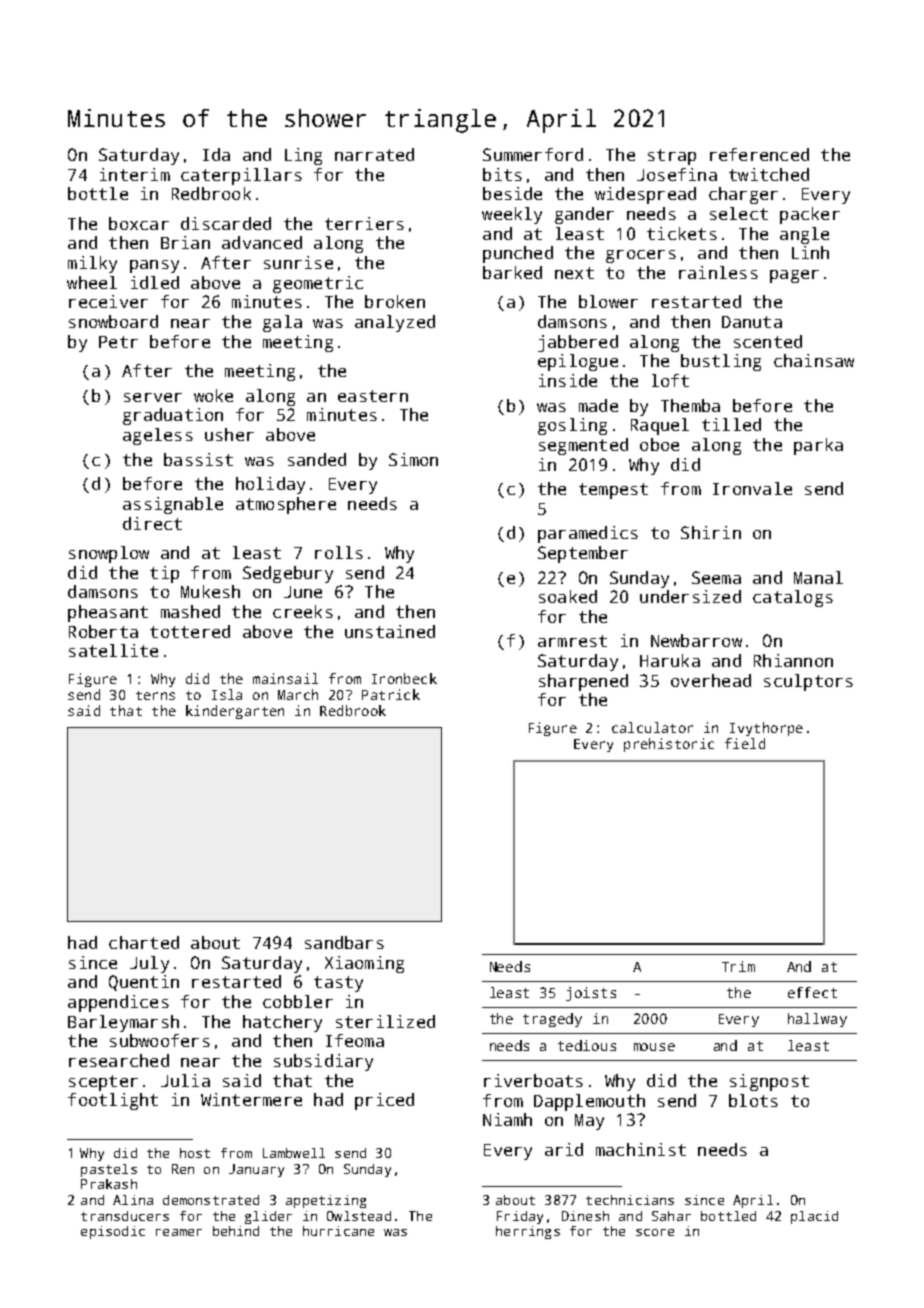 The image size is (924, 1308). What do you see at coordinates (113, 1101) in the screenshot?
I see `footlight` at bounding box center [113, 1101].
